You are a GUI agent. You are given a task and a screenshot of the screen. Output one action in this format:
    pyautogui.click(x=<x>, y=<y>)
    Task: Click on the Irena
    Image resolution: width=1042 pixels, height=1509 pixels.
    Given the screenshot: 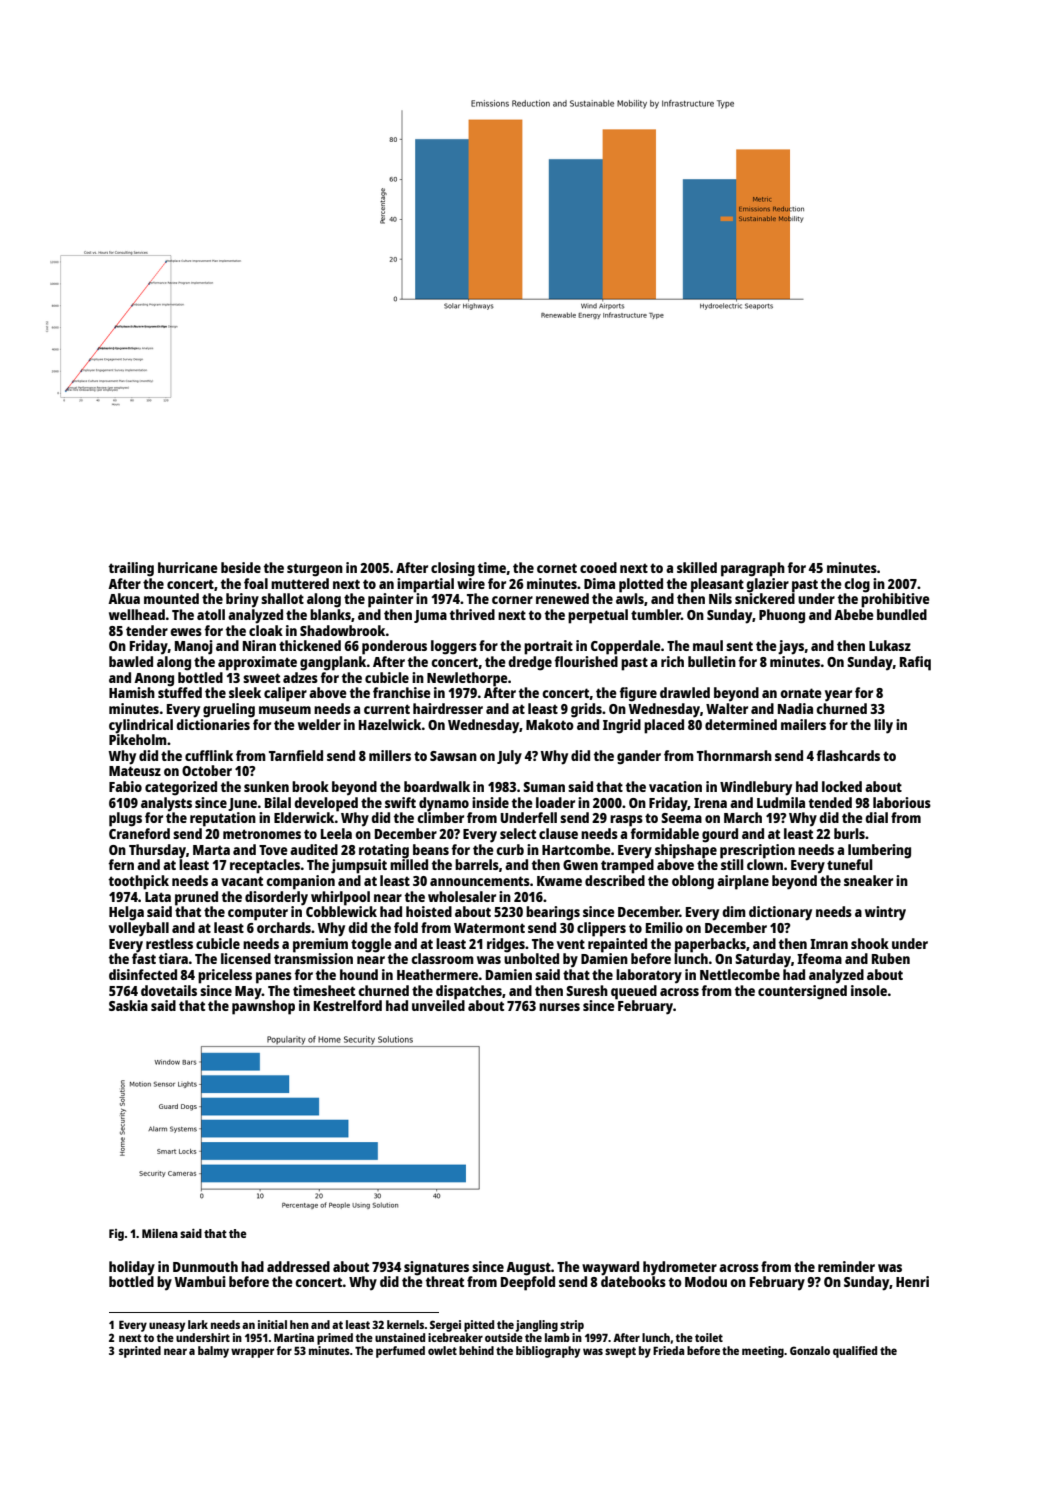 What is the action you would take?
    pyautogui.click(x=710, y=803)
